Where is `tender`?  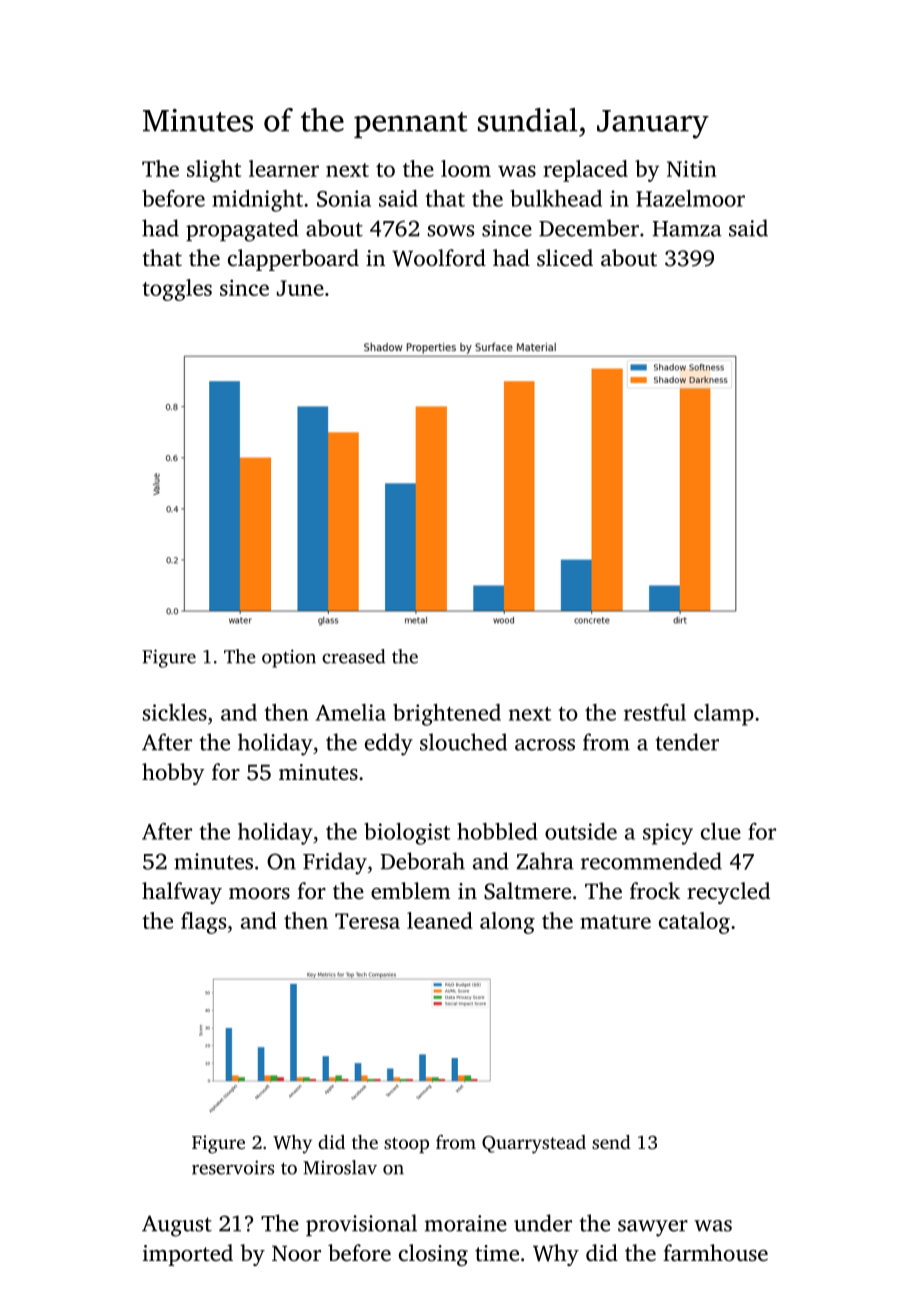 tender is located at coordinates (687, 742).
